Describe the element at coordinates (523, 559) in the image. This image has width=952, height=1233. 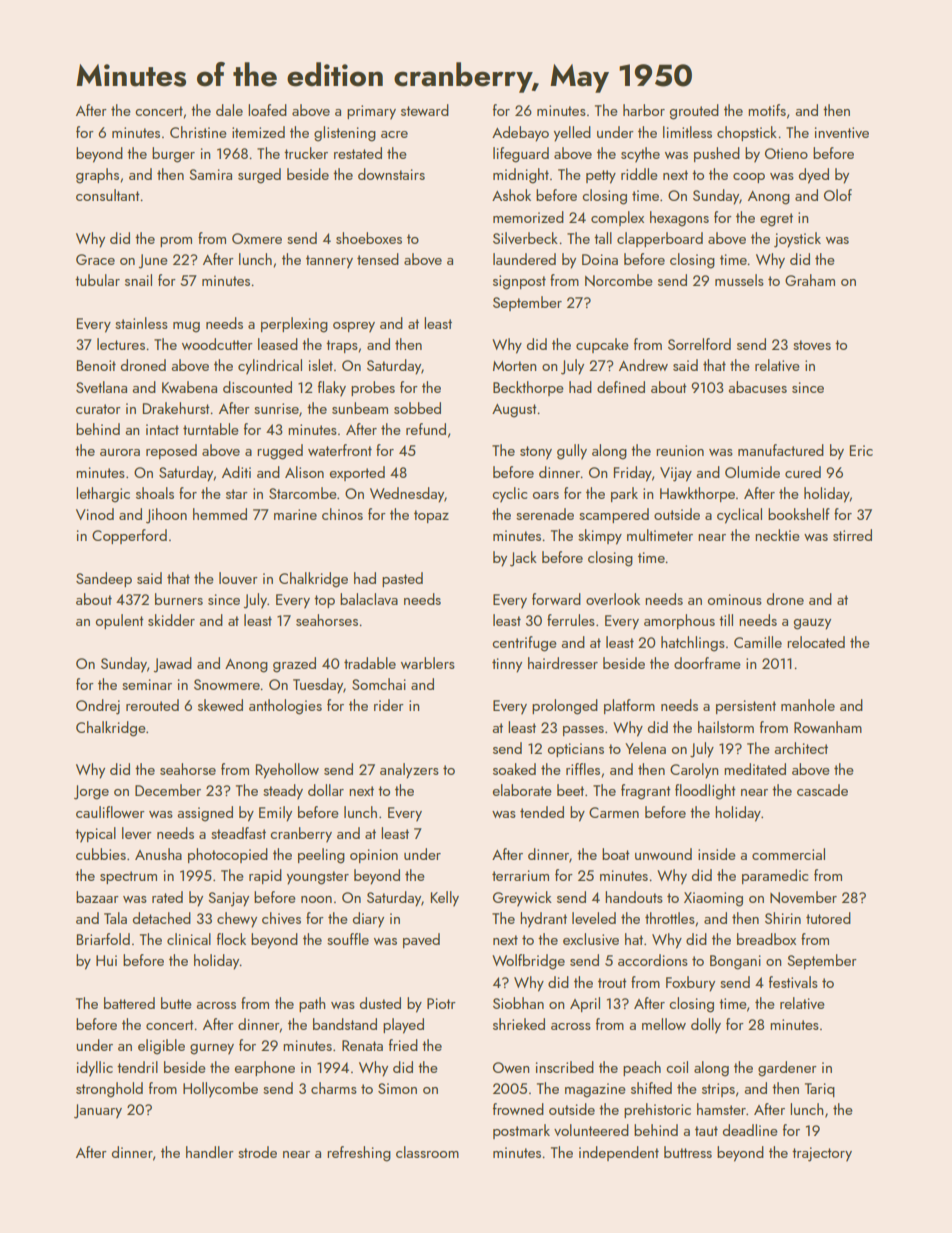
I see `Jack` at that location.
